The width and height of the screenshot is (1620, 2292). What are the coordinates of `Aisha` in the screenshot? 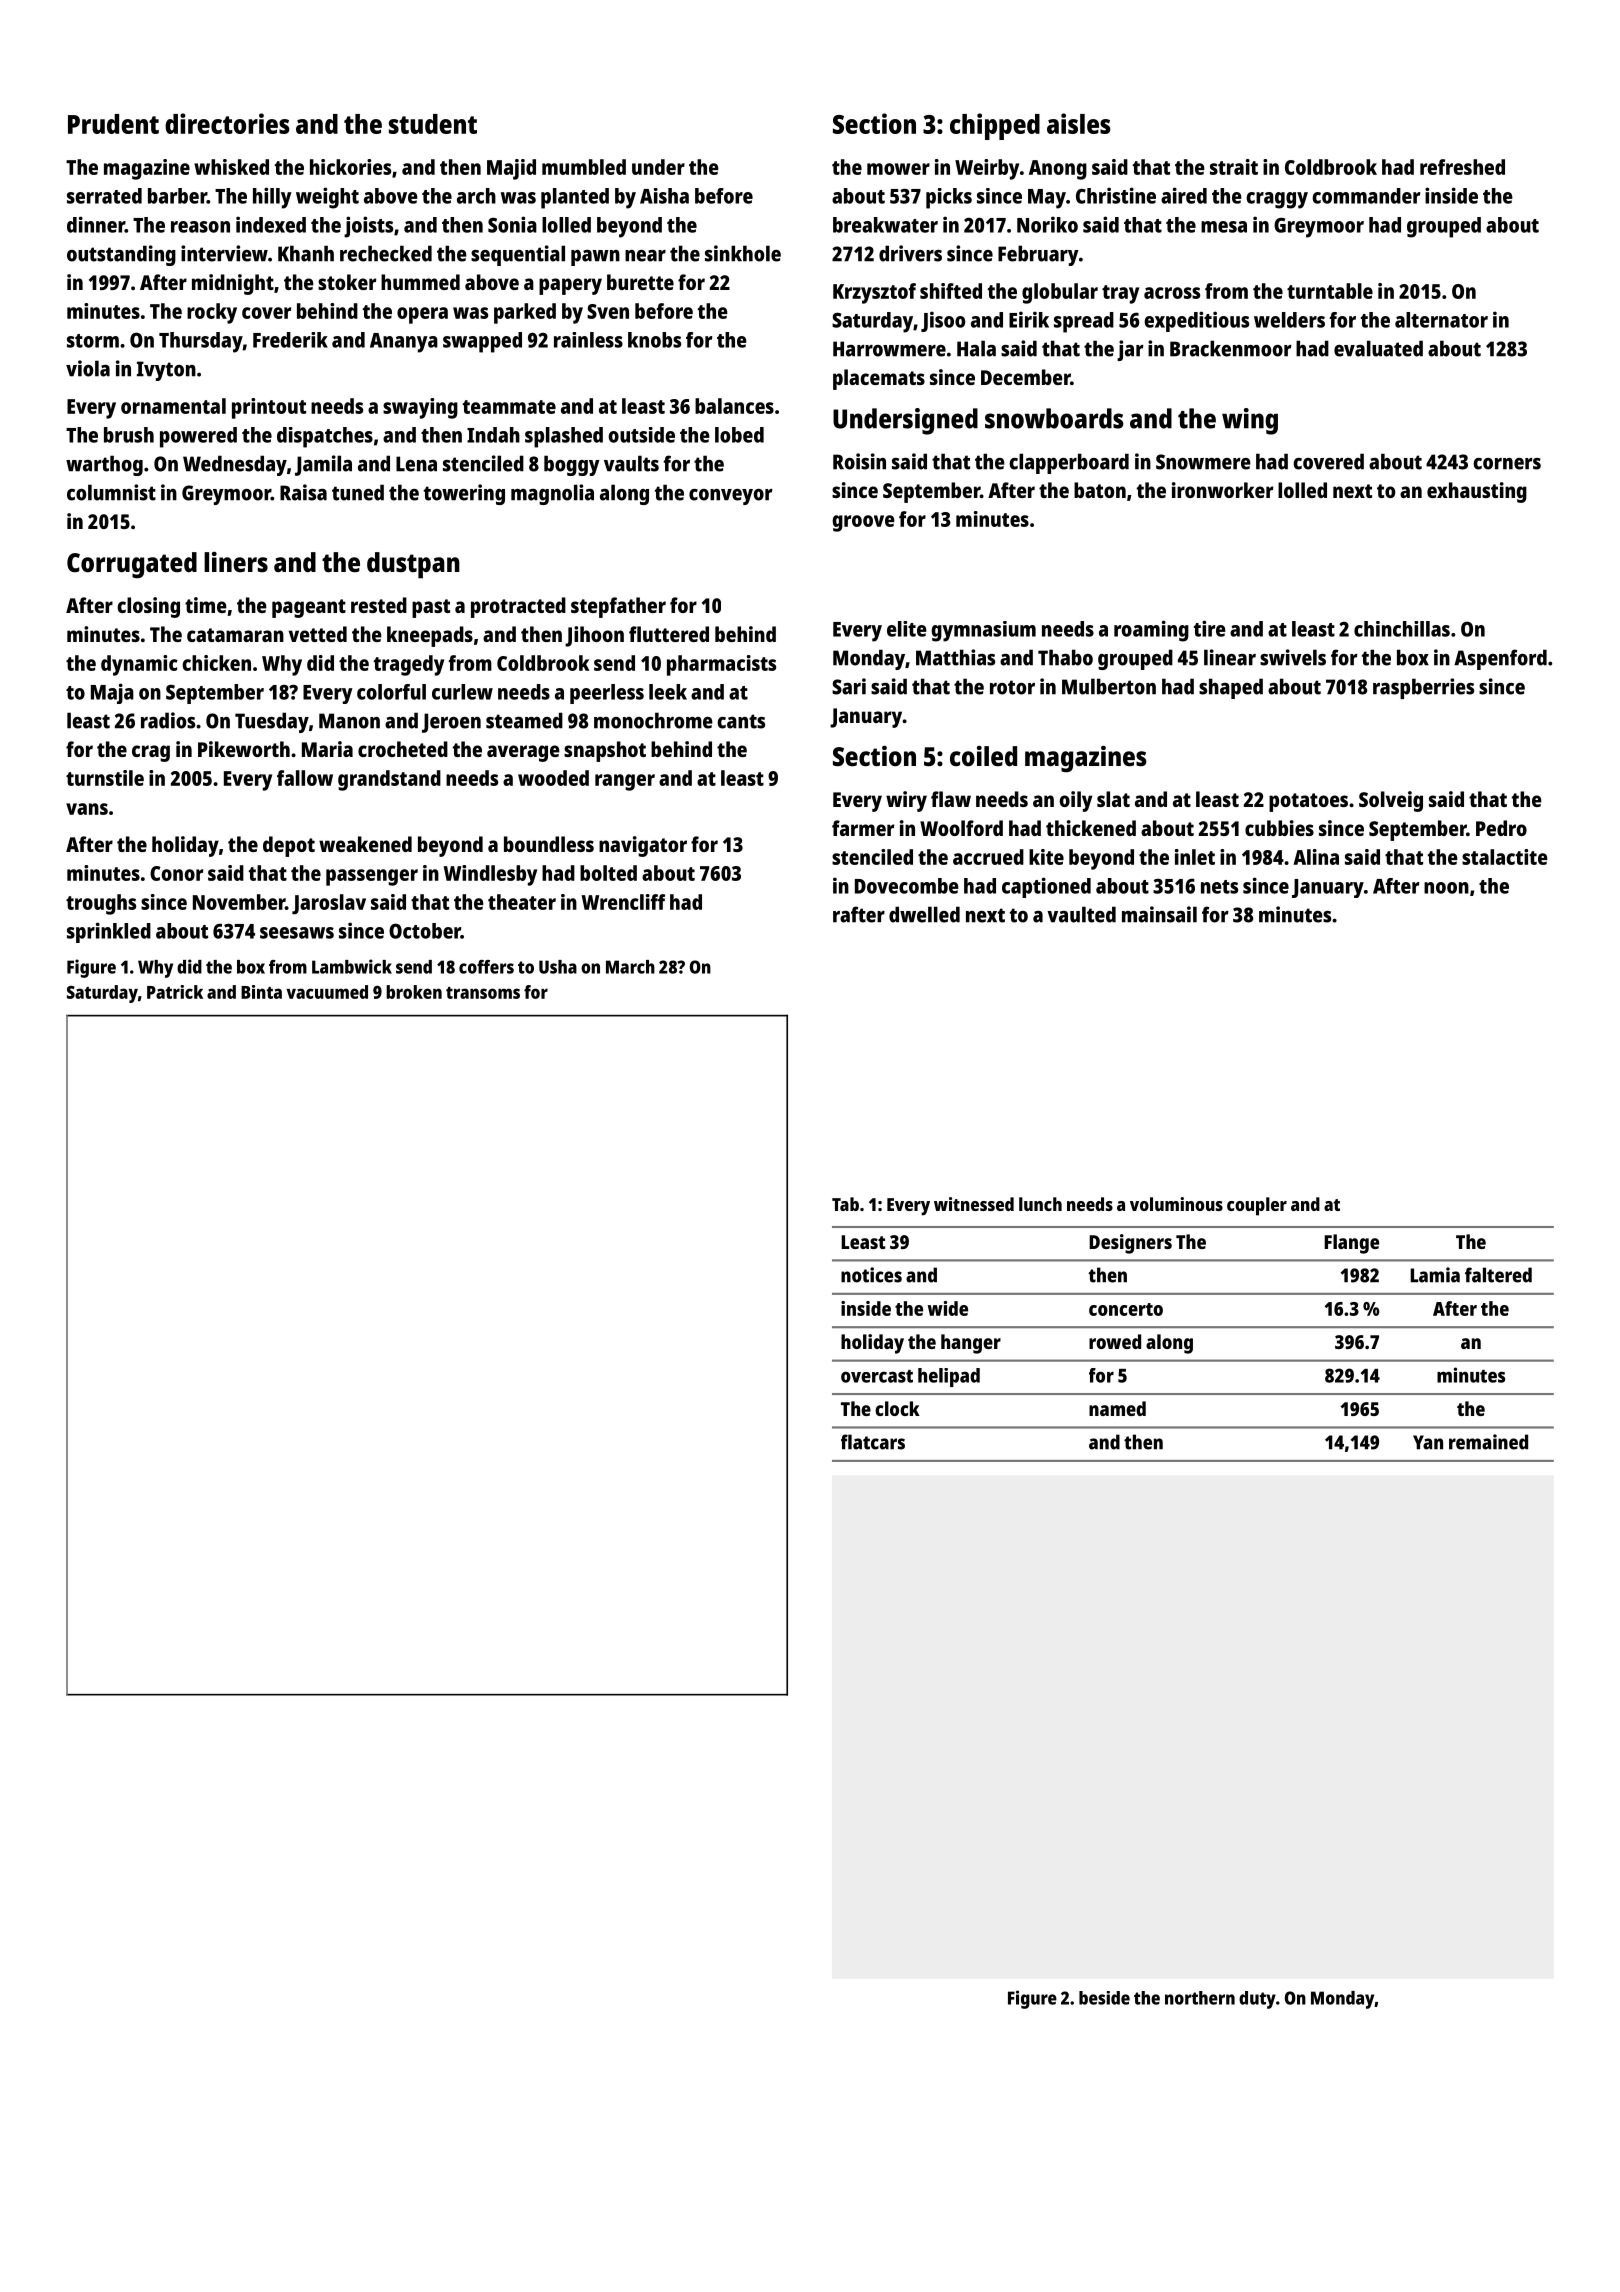 It's located at (664, 196).
